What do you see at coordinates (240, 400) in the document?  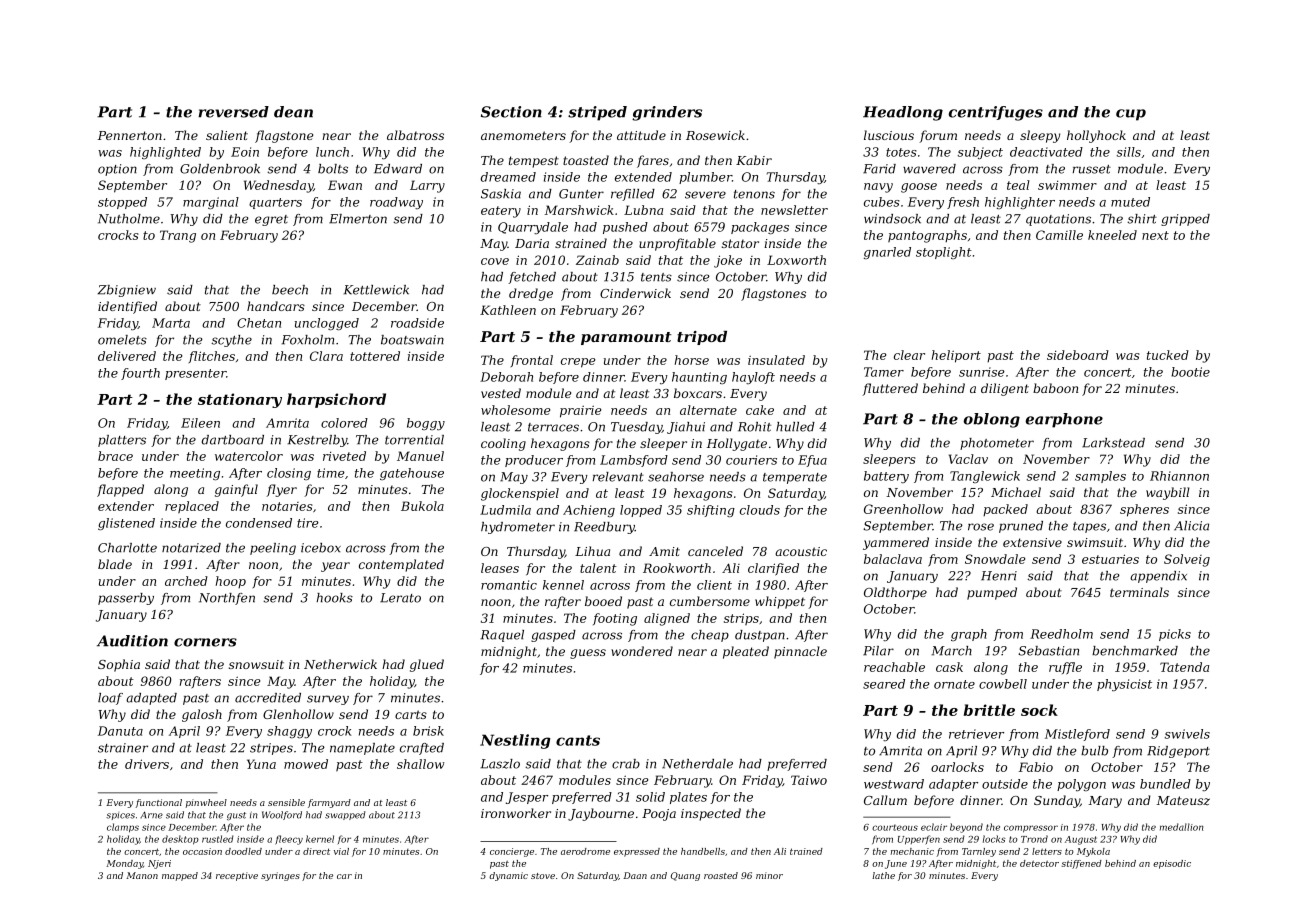 I see `stationary` at bounding box center [240, 400].
